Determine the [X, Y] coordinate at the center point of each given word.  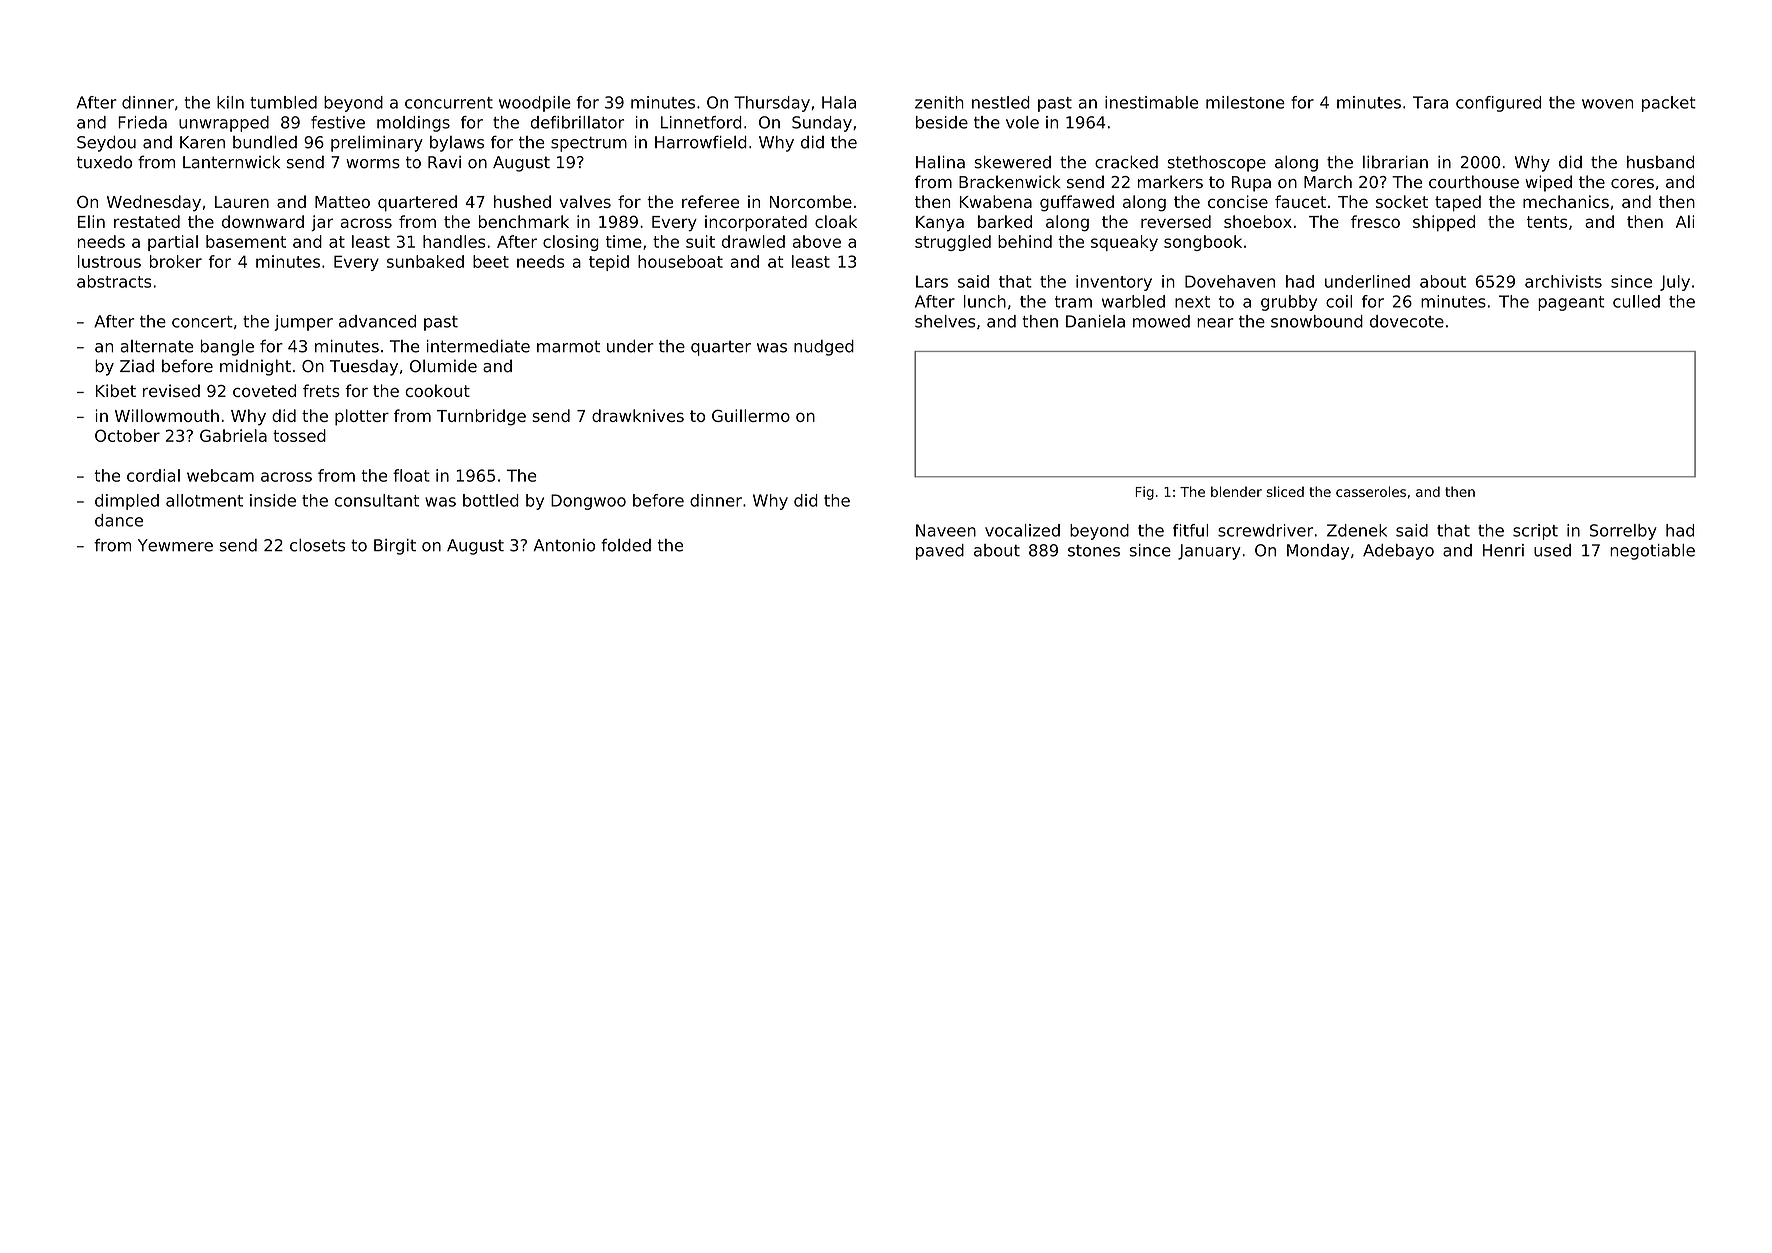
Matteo [342, 202]
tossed [299, 435]
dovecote [1407, 321]
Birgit [395, 547]
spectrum [589, 144]
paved [940, 552]
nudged [824, 348]
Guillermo [751, 415]
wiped [1548, 183]
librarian [1395, 162]
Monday [1318, 552]
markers [1170, 182]
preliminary [377, 144]
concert [202, 322]
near [1215, 323]
